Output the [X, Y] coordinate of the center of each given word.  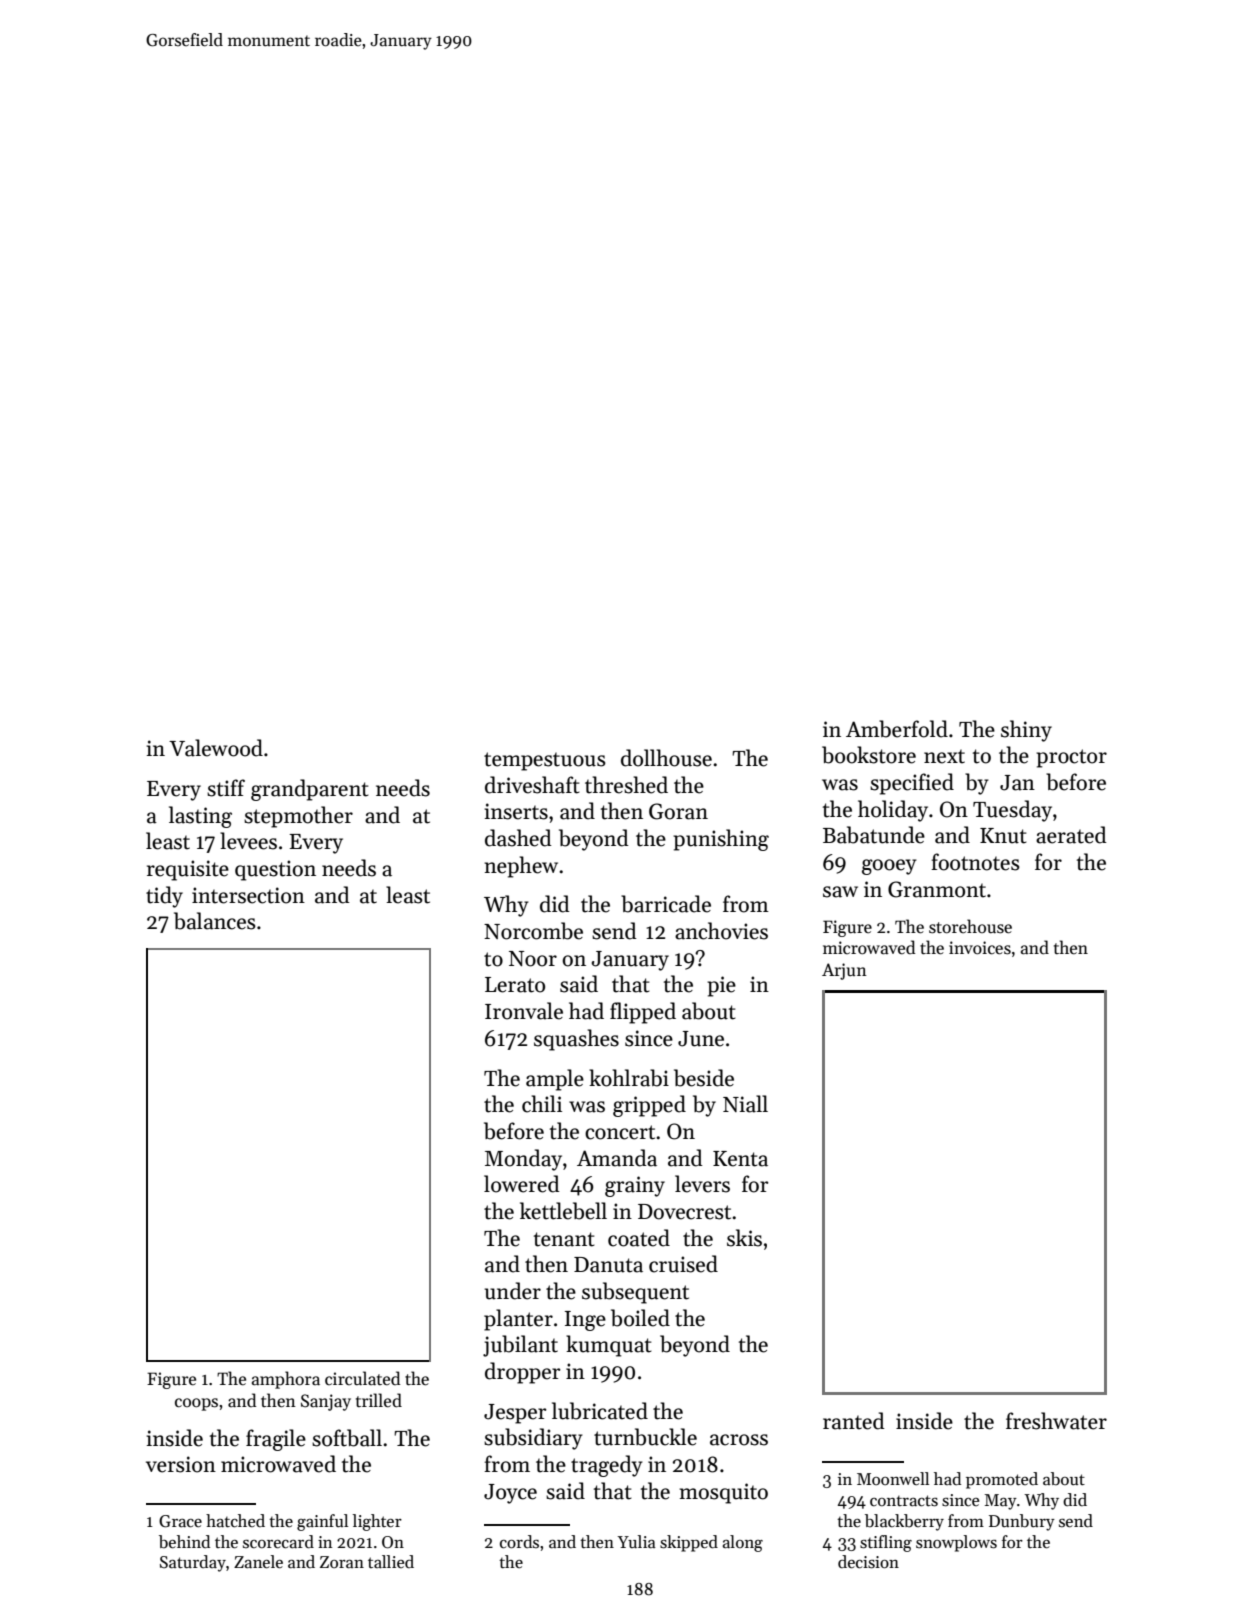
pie [721, 986]
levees [248, 841]
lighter [377, 1522]
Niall [745, 1104]
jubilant [520, 1346]
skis [744, 1238]
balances [215, 921]
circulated [363, 1378]
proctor [1071, 758]
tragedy [607, 1466]
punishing [721, 840]
